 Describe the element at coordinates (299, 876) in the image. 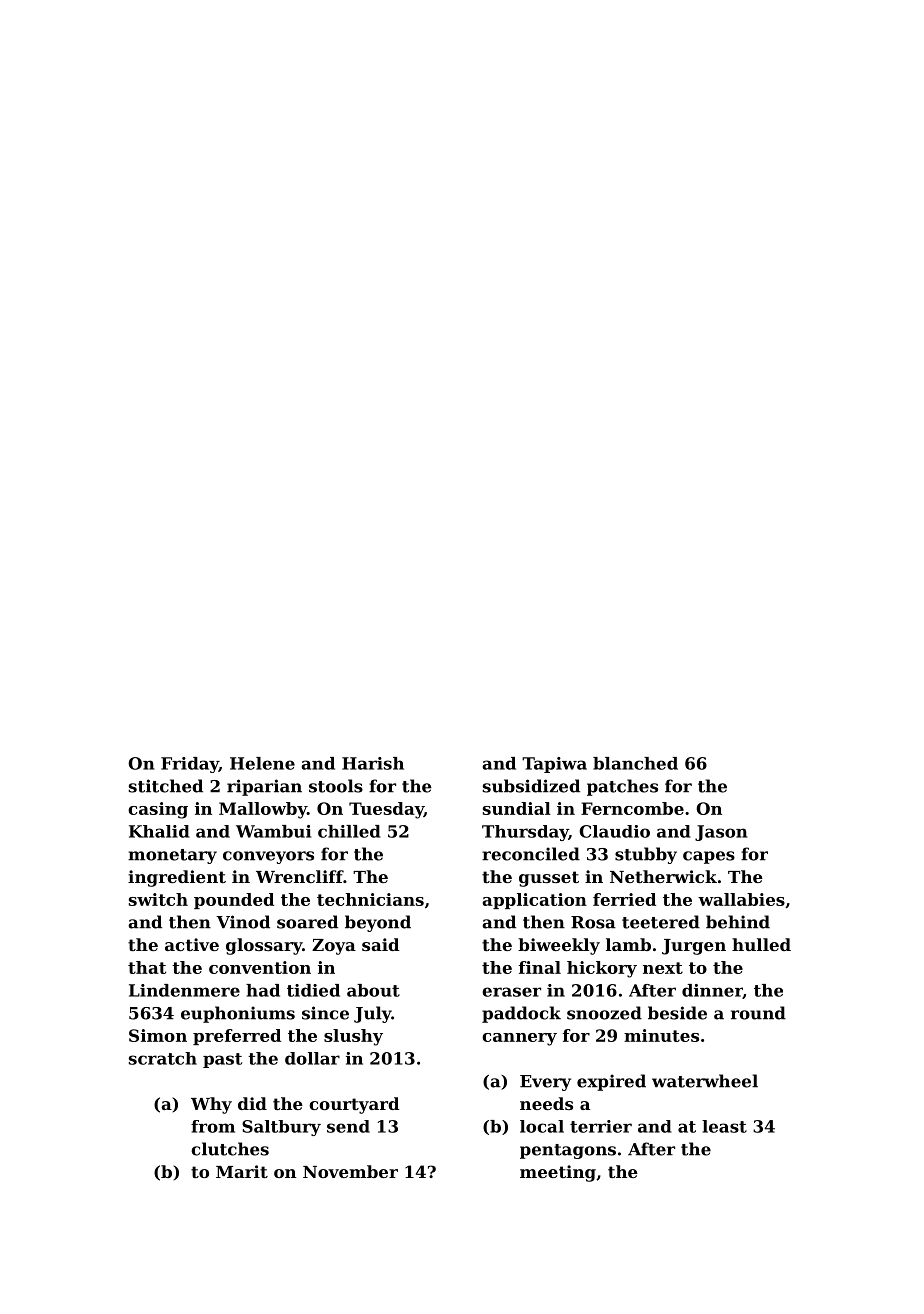

I see `Wrencliff` at that location.
